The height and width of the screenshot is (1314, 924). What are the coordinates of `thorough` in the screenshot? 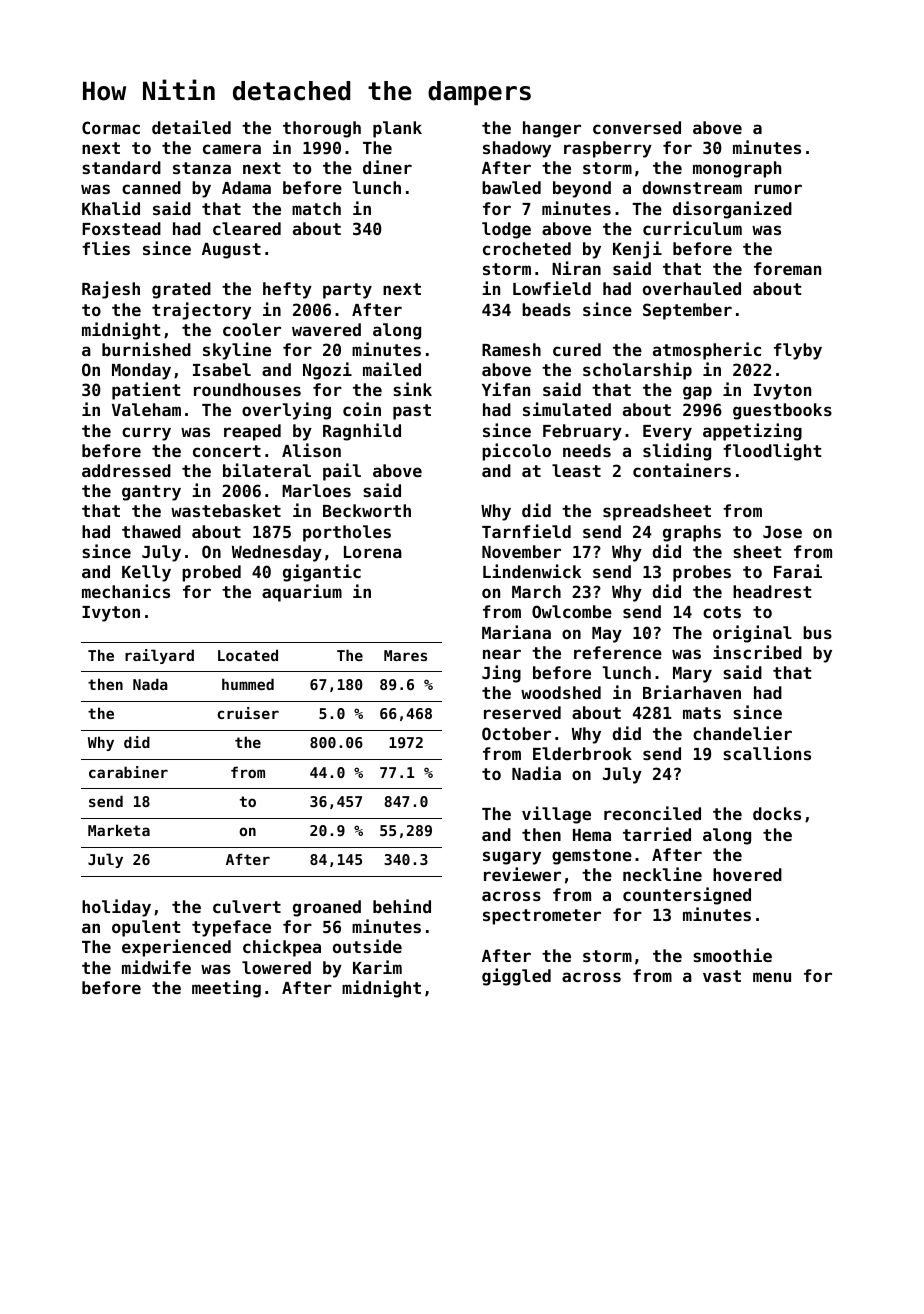 It's located at (322, 129).
